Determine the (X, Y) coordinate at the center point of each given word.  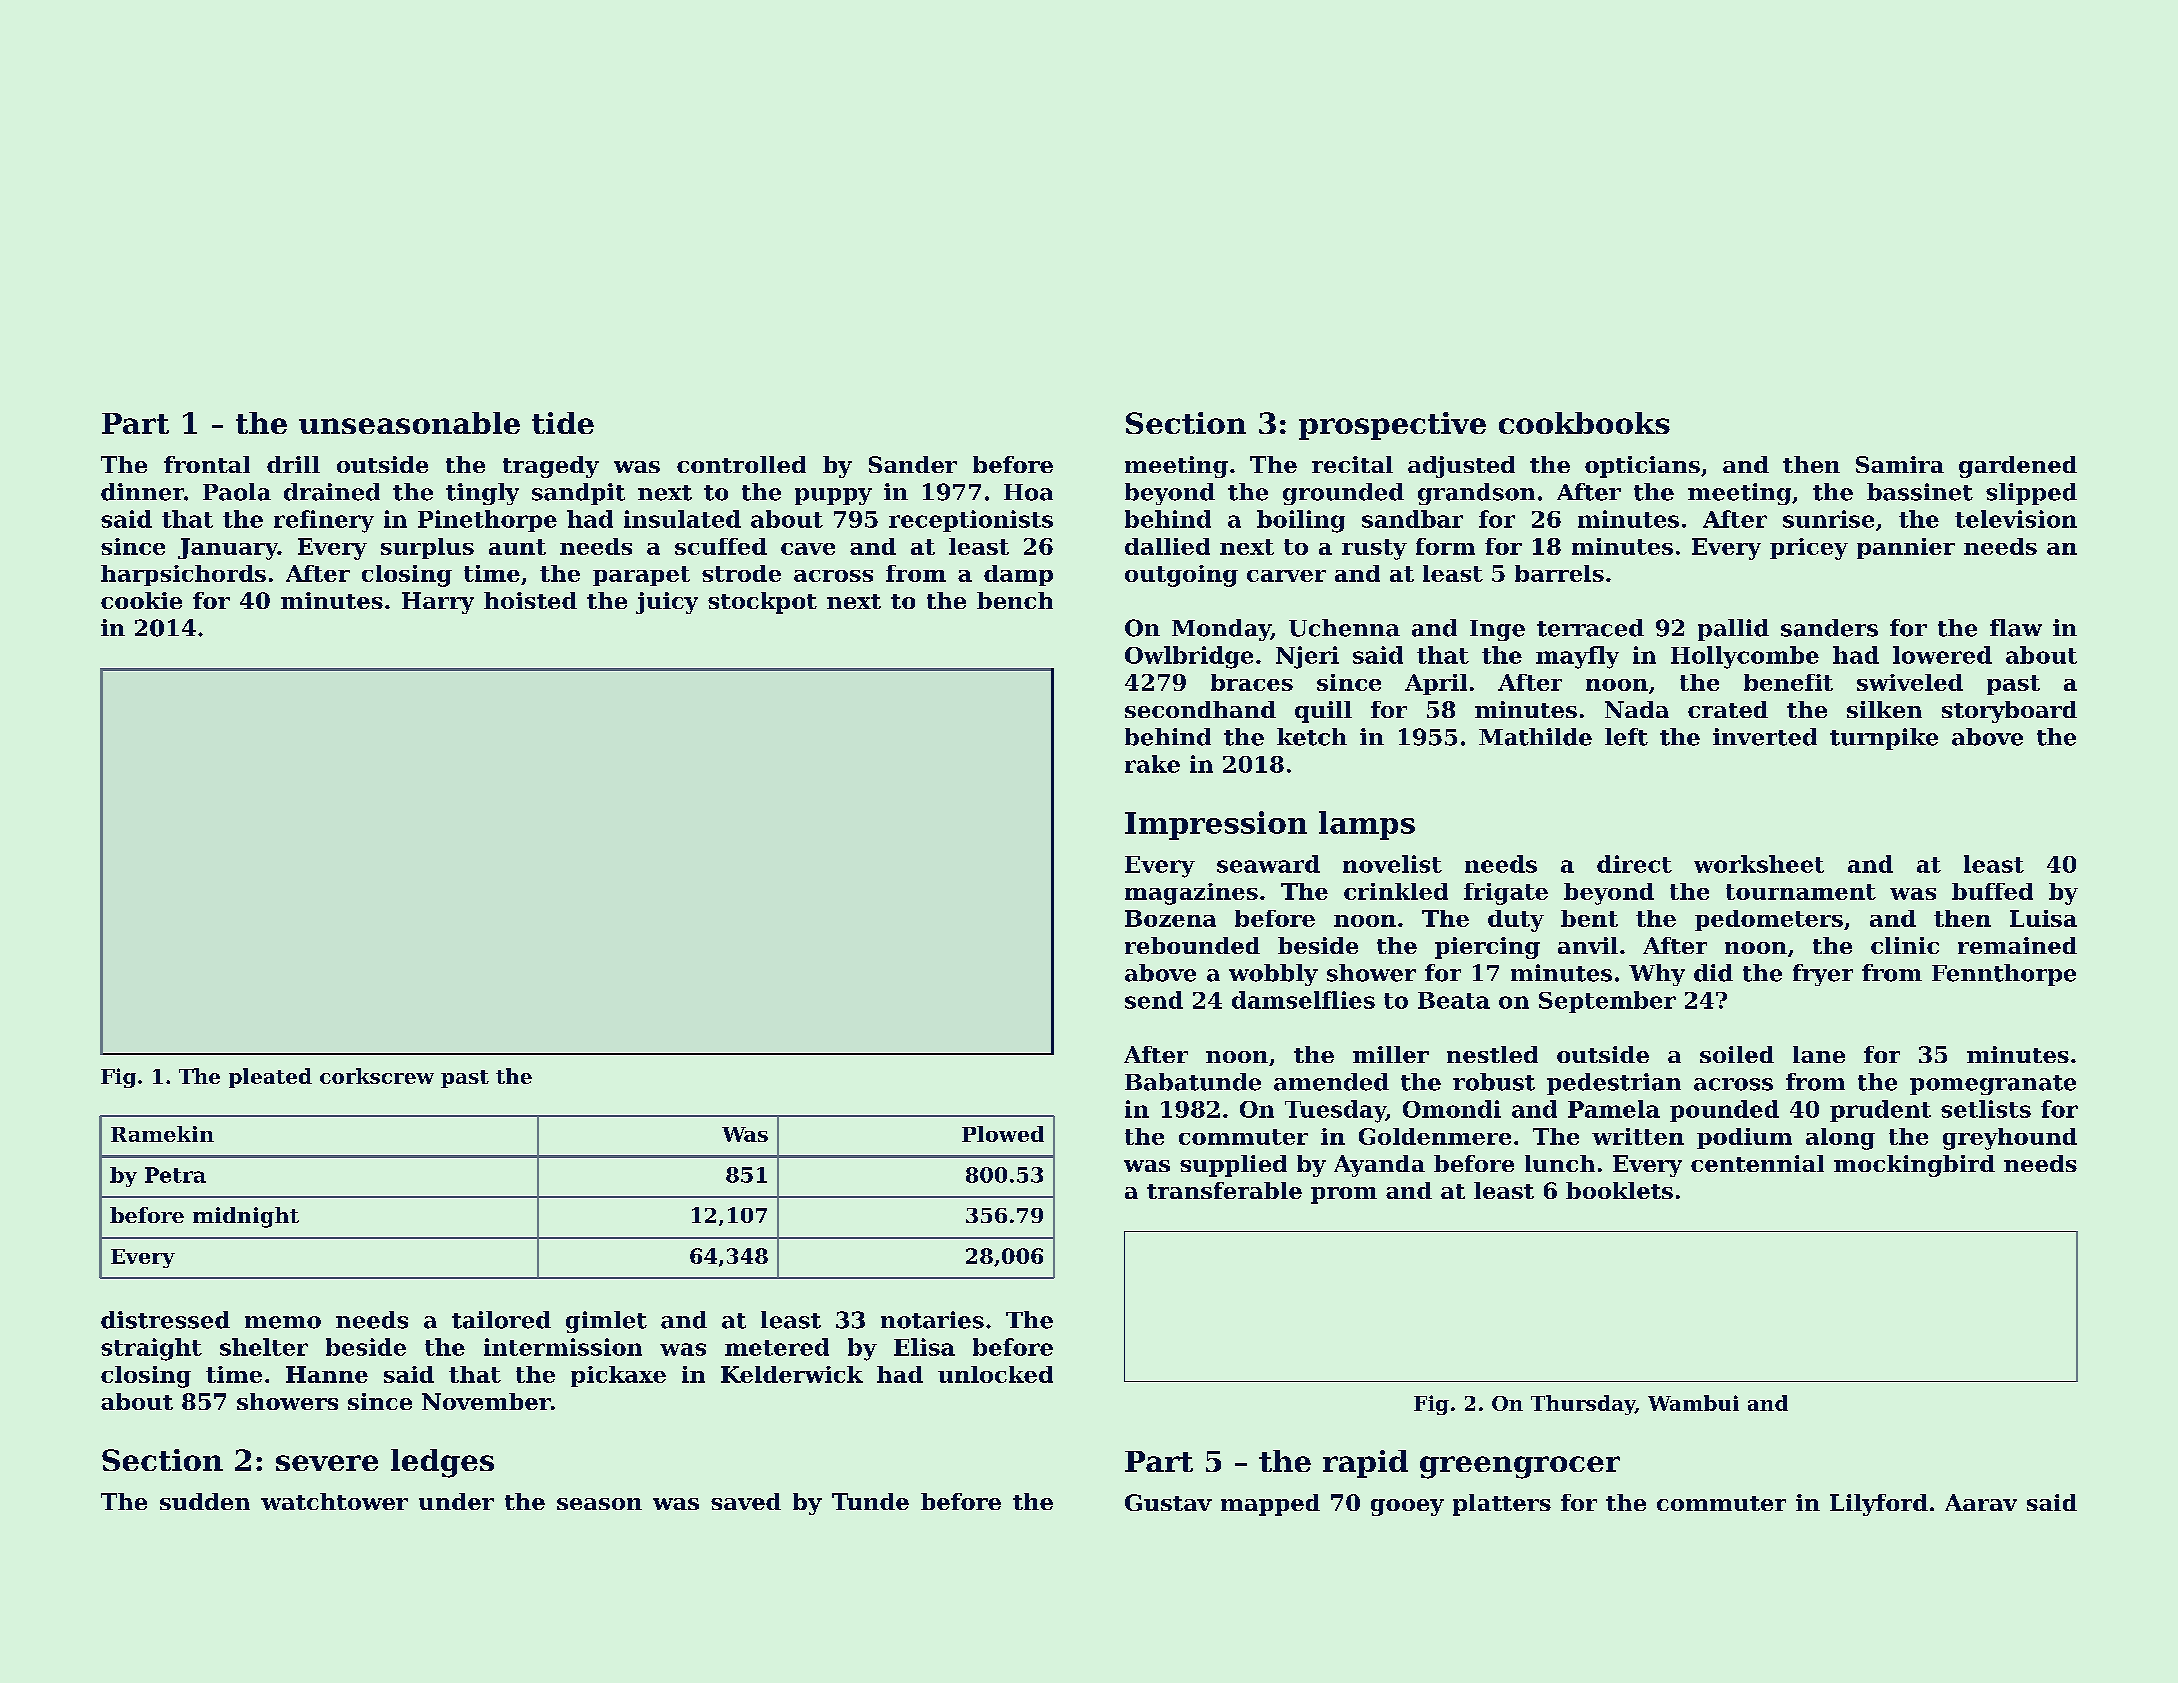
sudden (205, 1501)
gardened (2018, 467)
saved (746, 1501)
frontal (207, 464)
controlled (741, 464)
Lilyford (1879, 1505)
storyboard (2009, 712)
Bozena (1170, 918)
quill (1323, 712)
